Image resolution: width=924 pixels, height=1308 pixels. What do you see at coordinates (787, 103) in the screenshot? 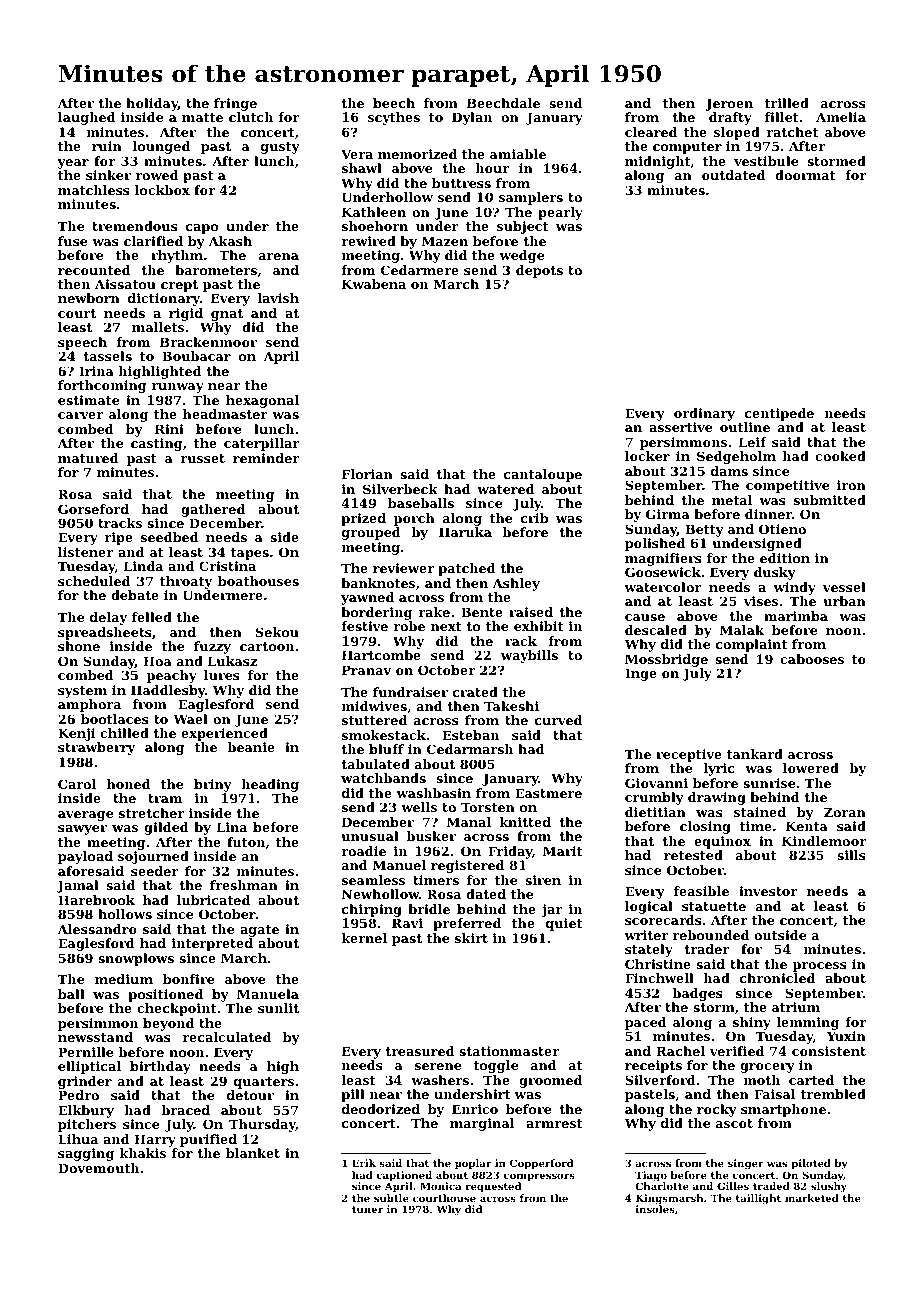
I see `trilled` at bounding box center [787, 103].
